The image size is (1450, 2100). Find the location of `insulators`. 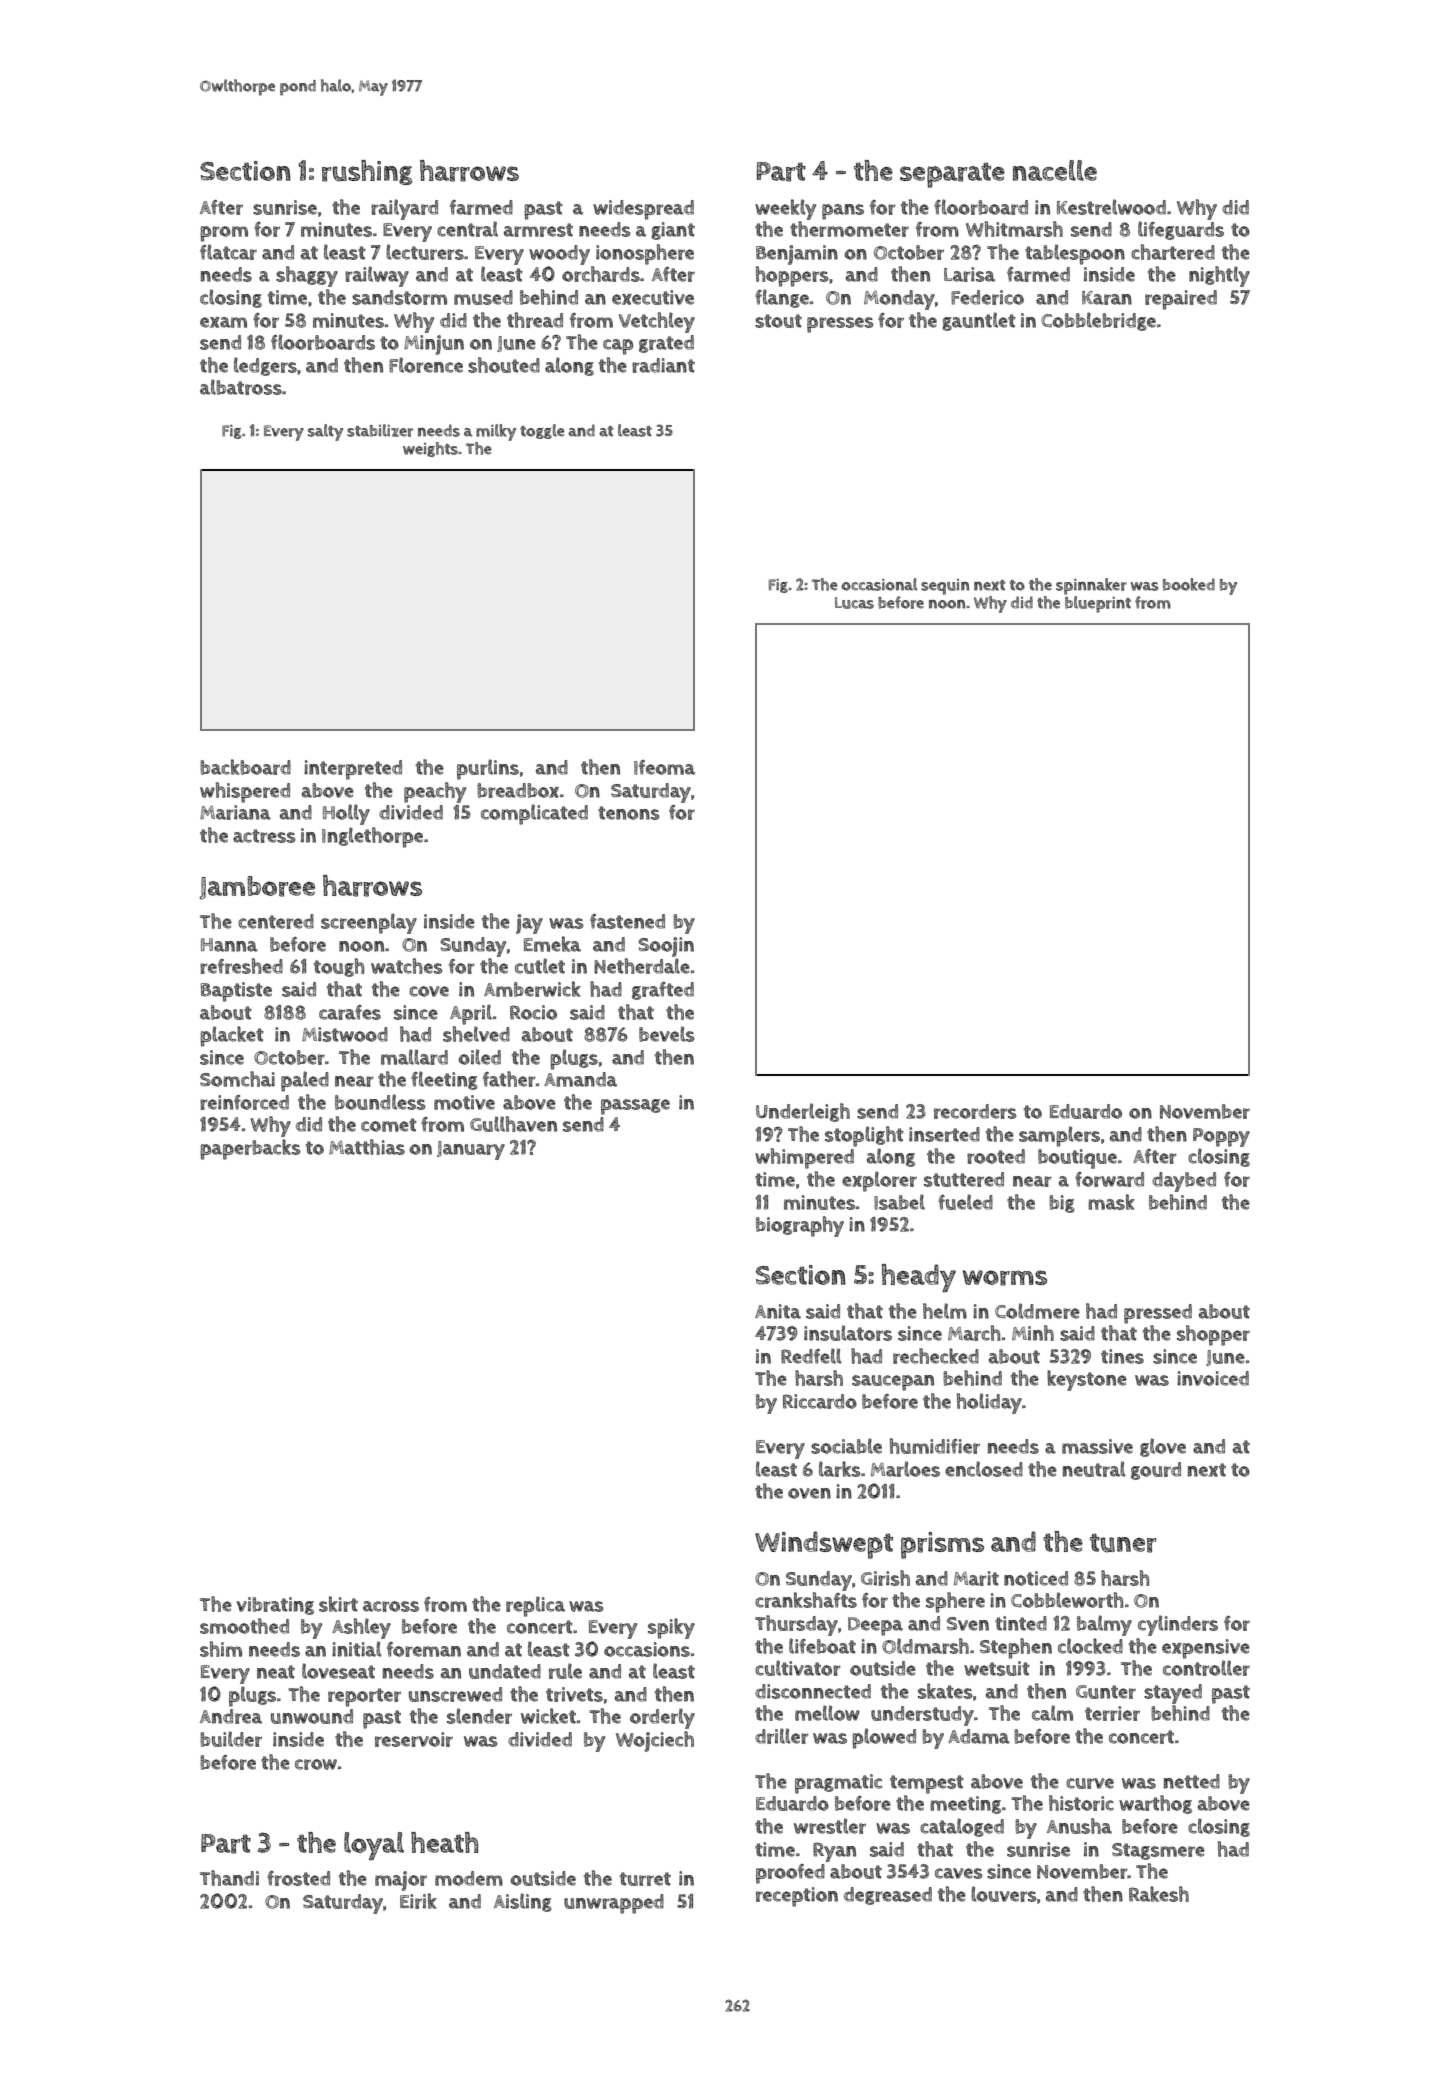

insulators is located at coordinates (848, 1333).
